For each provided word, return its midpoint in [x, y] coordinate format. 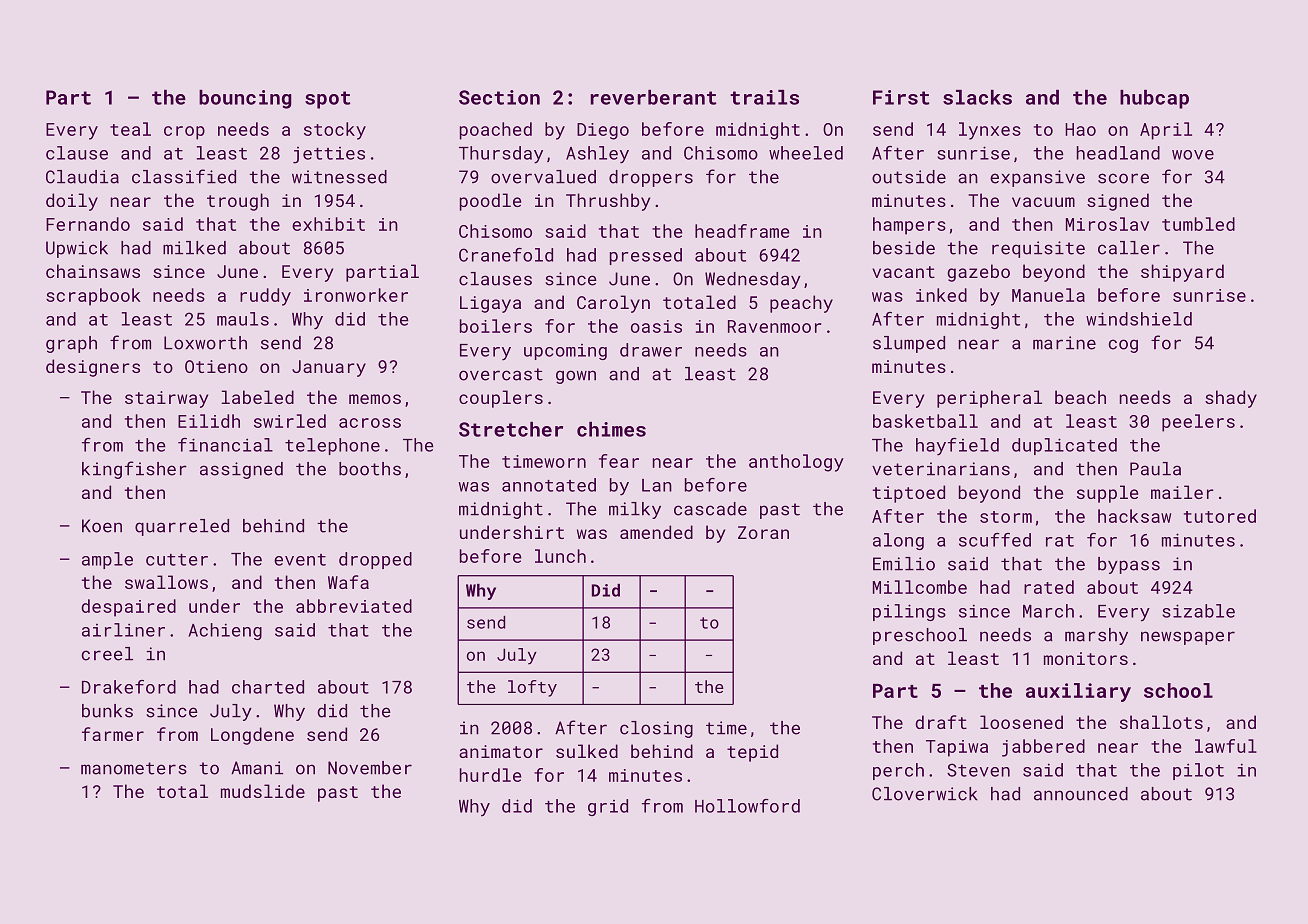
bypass [1129, 565]
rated [1049, 587]
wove [1193, 155]
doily [72, 202]
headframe [742, 231]
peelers [1198, 423]
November [370, 768]
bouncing [245, 99]
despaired [128, 608]
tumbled [1198, 224]
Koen [102, 526]
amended [656, 532]
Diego [603, 131]
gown [576, 377]
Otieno [216, 366]
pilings [909, 612]
